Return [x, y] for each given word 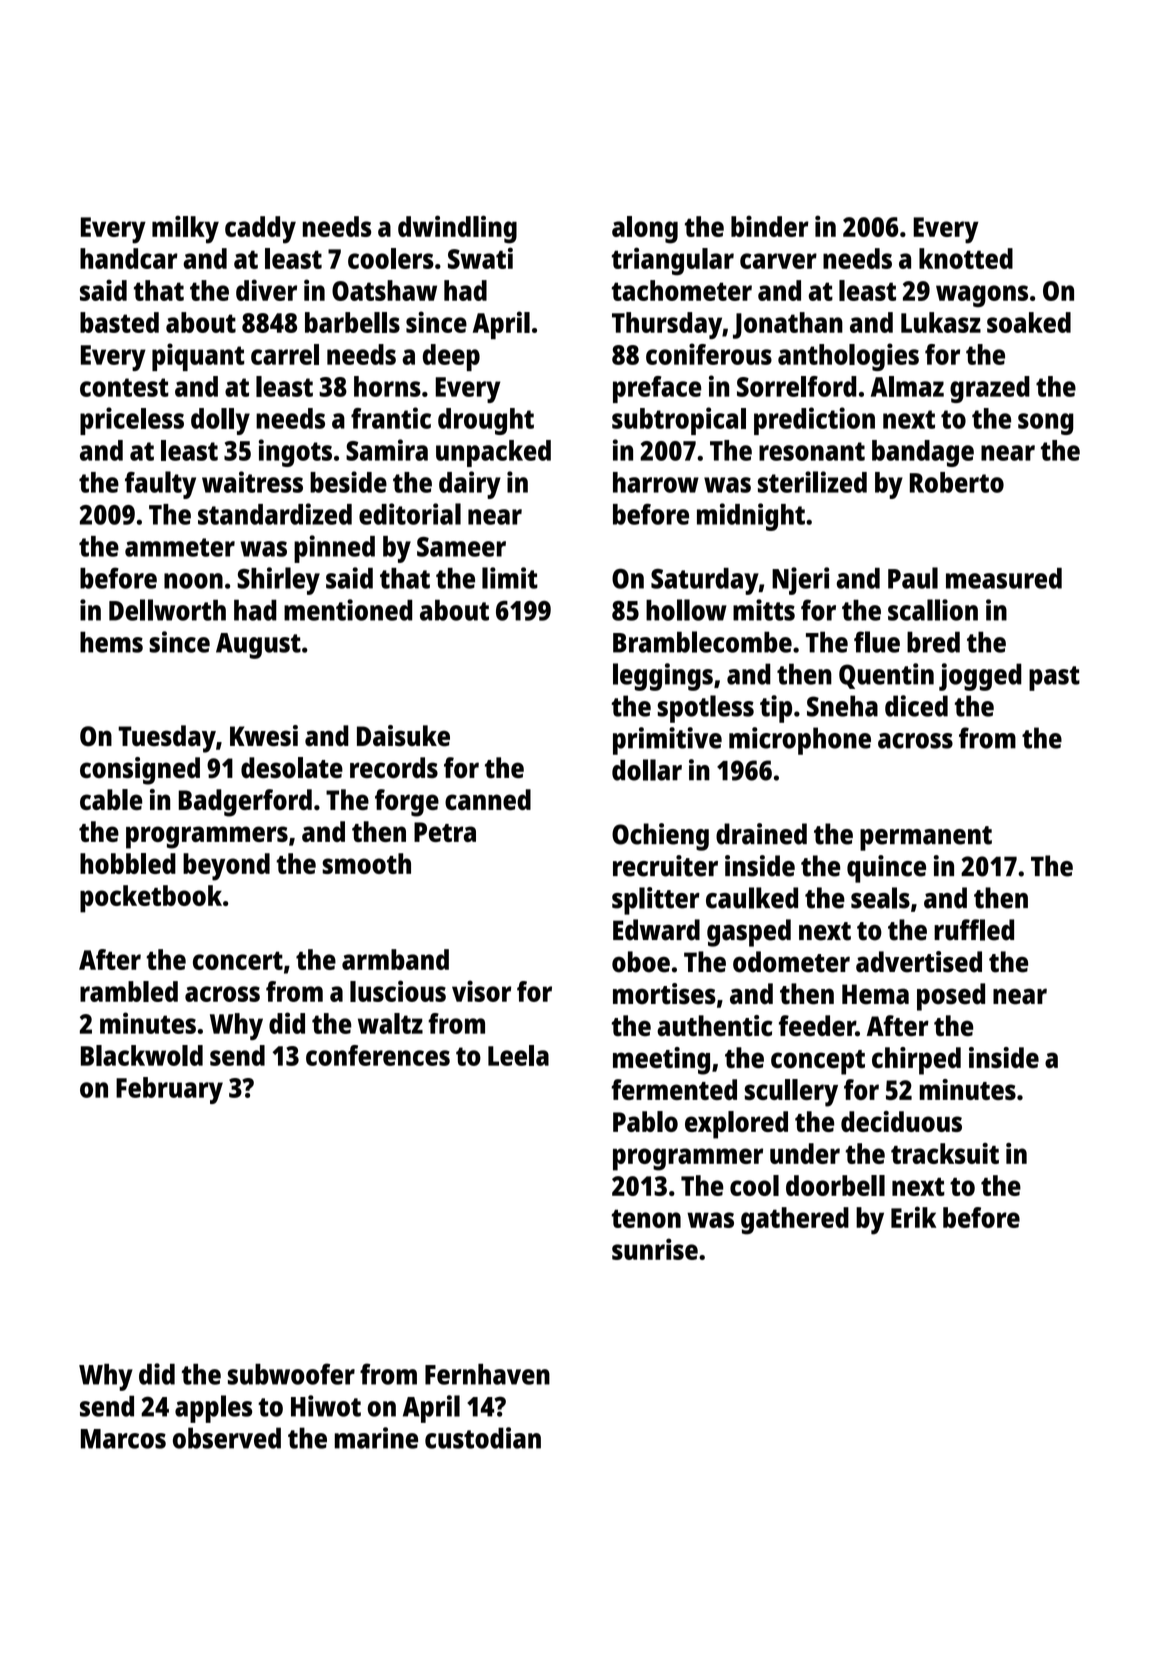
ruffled [974, 930]
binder [770, 226]
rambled [129, 991]
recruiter [665, 866]
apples [213, 1409]
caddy [260, 230]
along [645, 230]
